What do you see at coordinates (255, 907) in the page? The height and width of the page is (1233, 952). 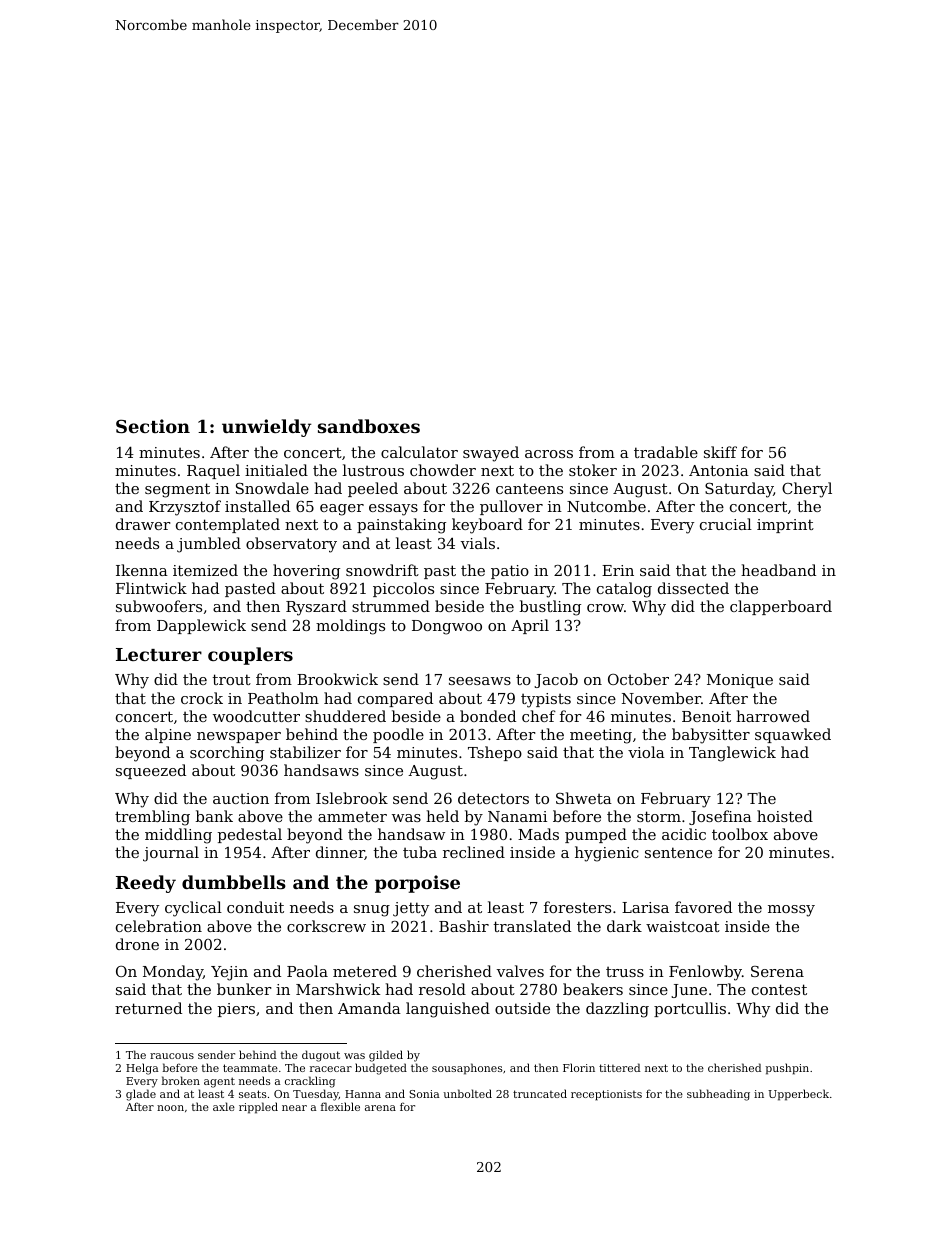 I see `conduit` at bounding box center [255, 907].
